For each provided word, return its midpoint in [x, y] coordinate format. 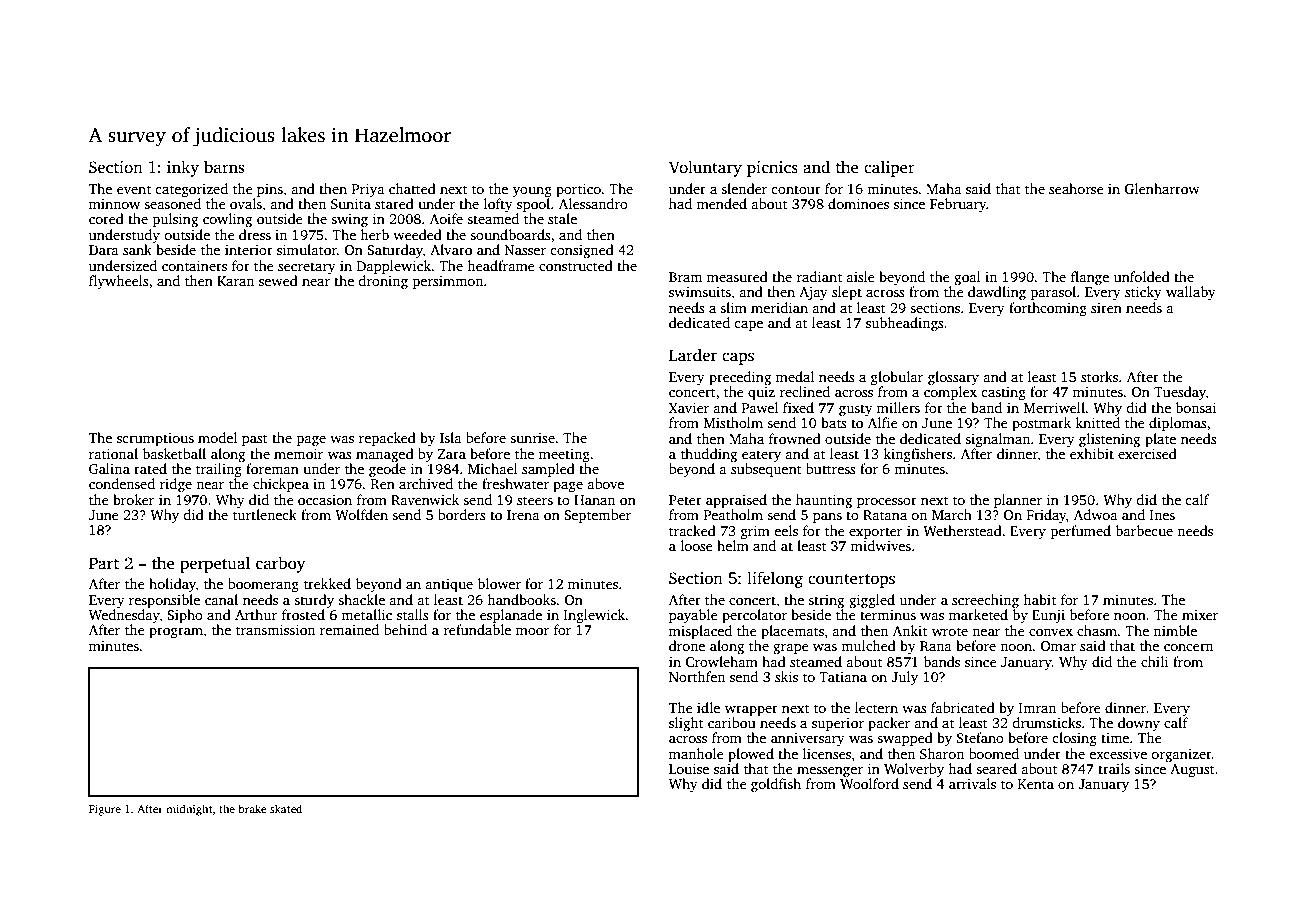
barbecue [1144, 530]
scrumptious [155, 439]
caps [738, 358]
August [1192, 771]
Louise [689, 769]
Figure [105, 810]
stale [562, 218]
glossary [953, 378]
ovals [246, 203]
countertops [851, 581]
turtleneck [265, 514]
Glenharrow [1162, 188]
